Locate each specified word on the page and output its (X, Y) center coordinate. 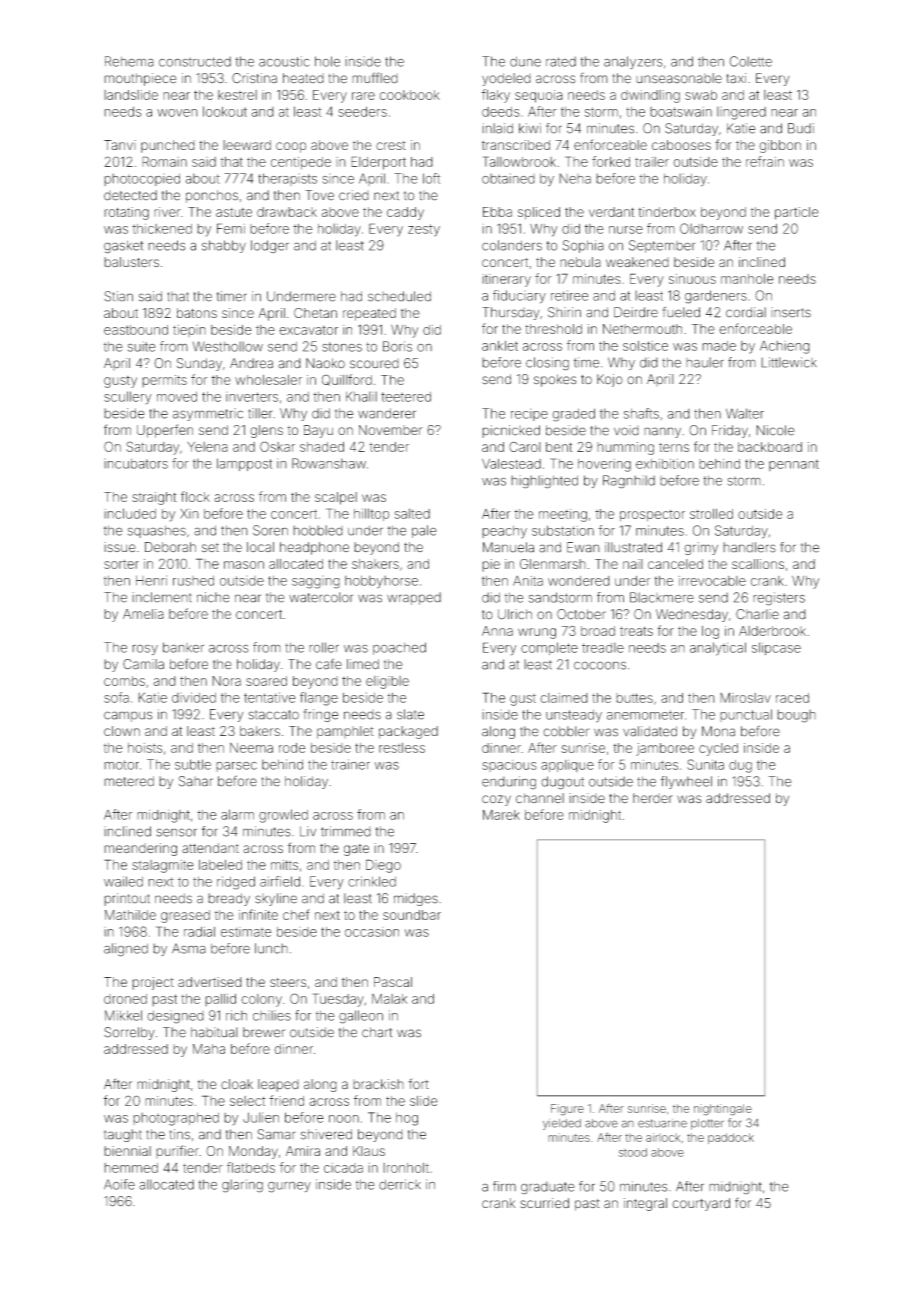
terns (674, 447)
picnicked (511, 431)
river (167, 212)
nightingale (723, 1110)
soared (266, 681)
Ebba (497, 212)
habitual (214, 1032)
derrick (400, 1184)
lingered (741, 113)
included (130, 513)
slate (410, 714)
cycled (718, 749)
